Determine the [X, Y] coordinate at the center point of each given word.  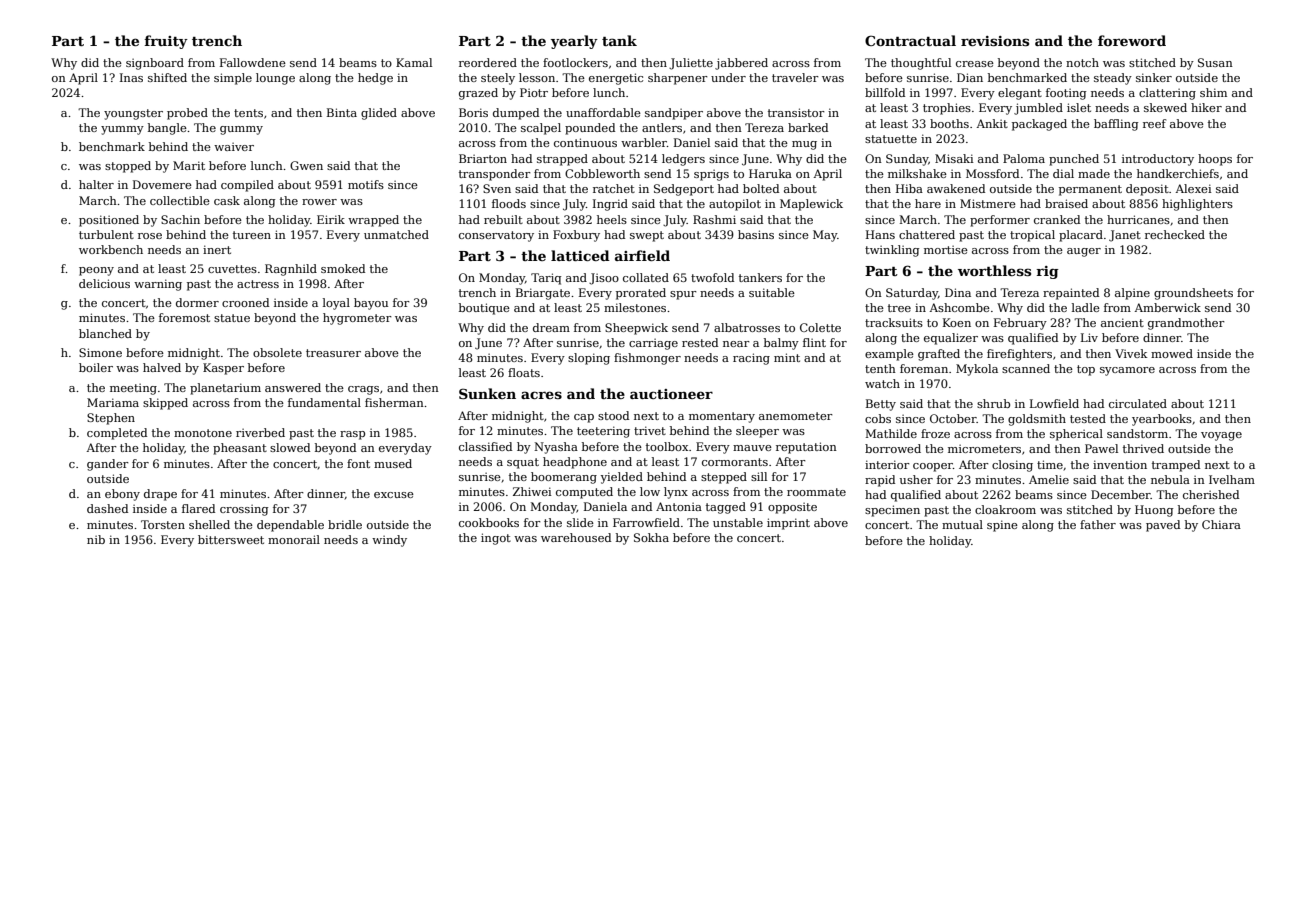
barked [808, 127]
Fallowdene [253, 62]
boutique [484, 309]
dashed [107, 508]
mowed [1172, 353]
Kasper [223, 369]
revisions [995, 41]
